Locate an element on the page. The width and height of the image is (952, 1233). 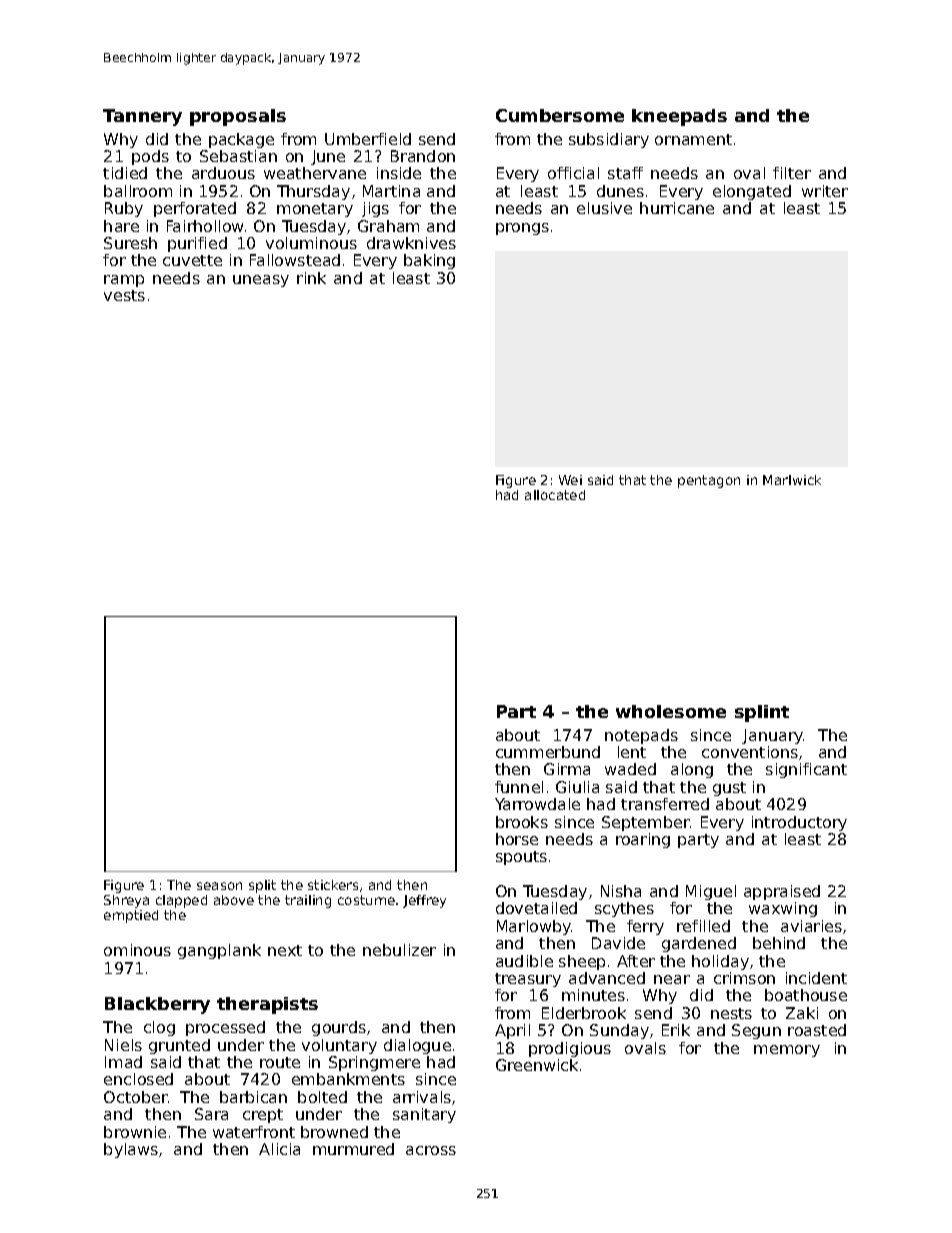
Shreya is located at coordinates (126, 901).
